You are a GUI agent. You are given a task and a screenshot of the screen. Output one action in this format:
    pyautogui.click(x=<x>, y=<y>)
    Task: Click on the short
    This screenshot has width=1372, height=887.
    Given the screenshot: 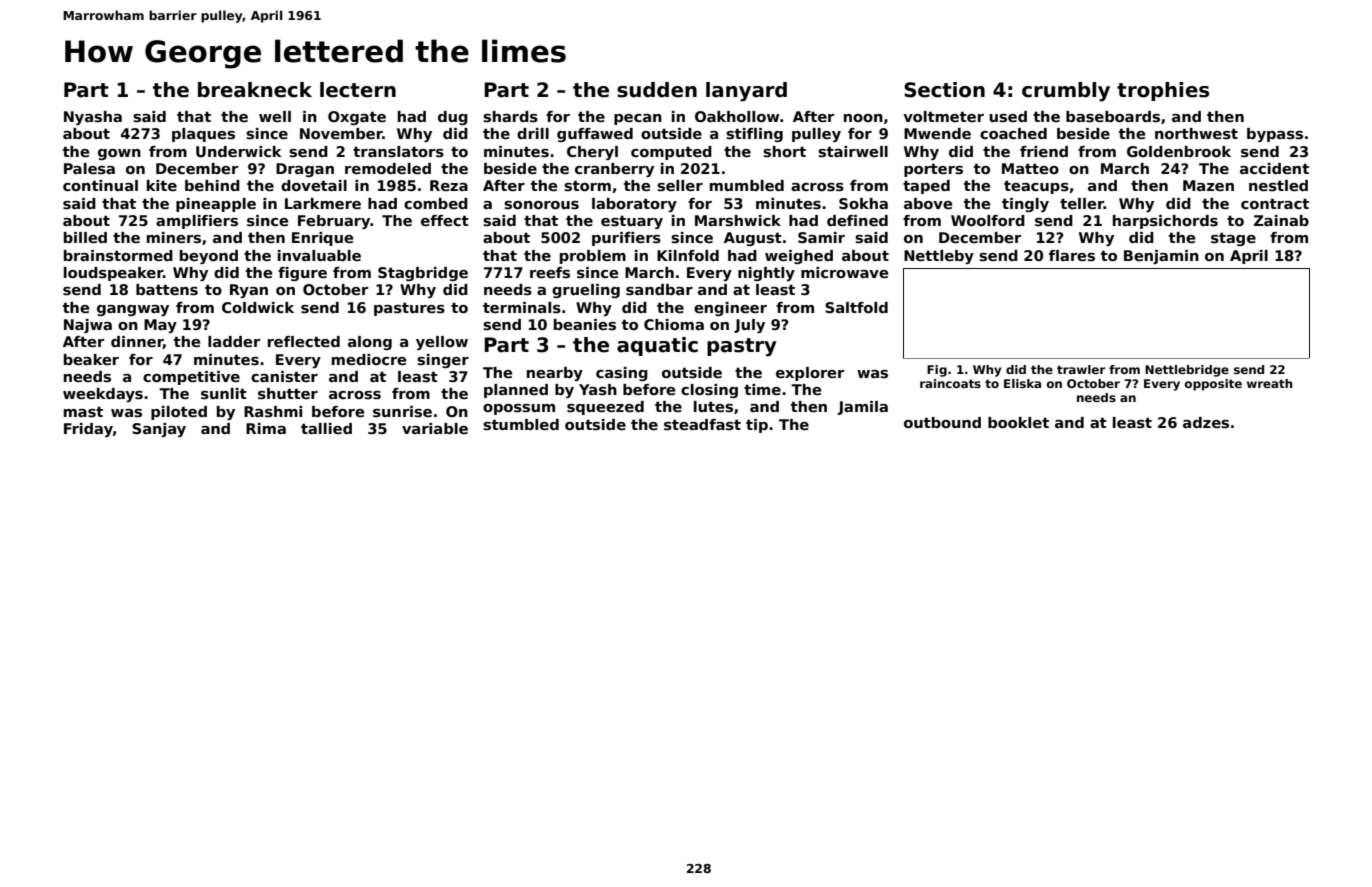 What is the action you would take?
    pyautogui.click(x=784, y=151)
